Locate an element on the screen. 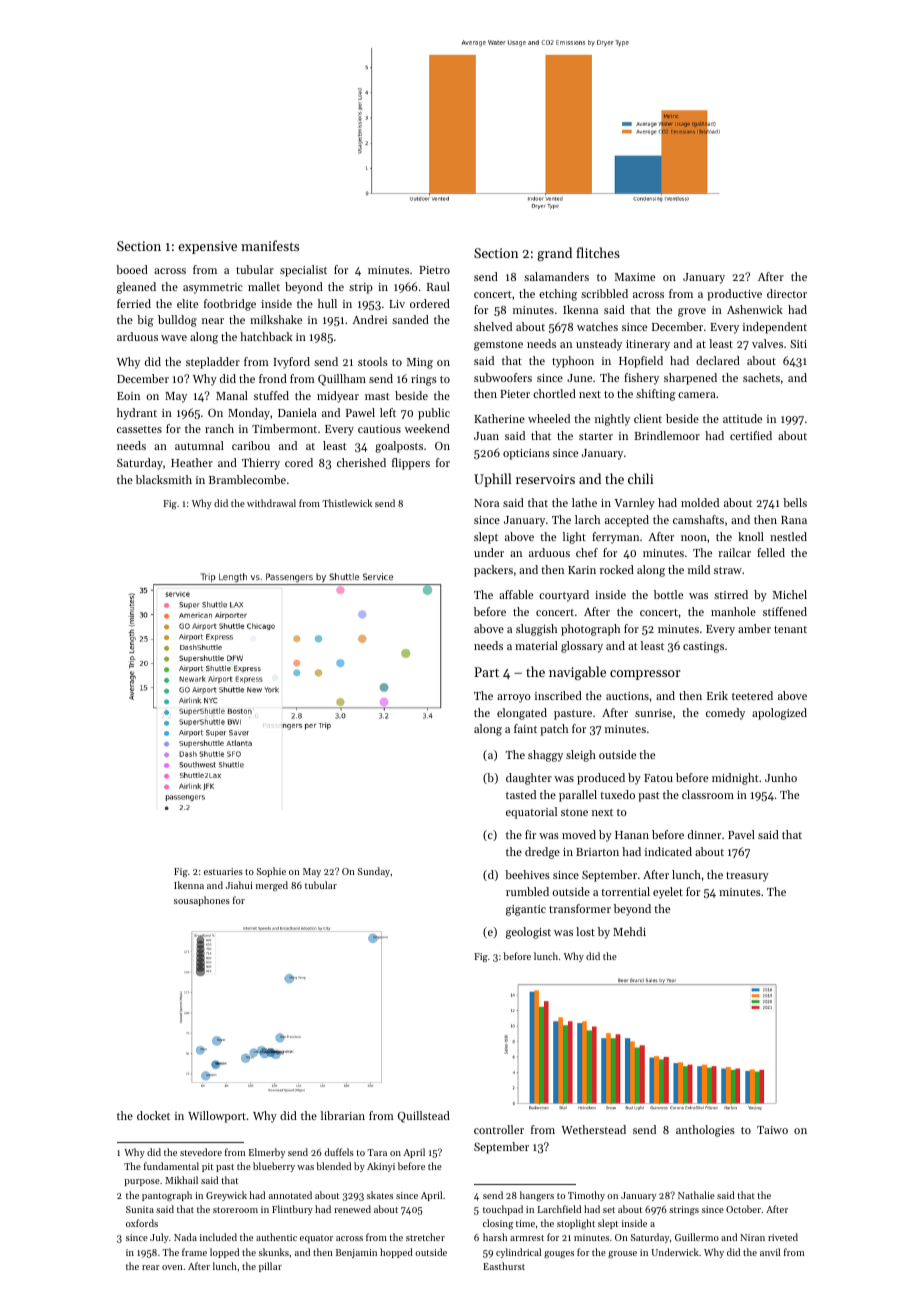 This screenshot has height=1308, width=924. geologist is located at coordinates (528, 933).
